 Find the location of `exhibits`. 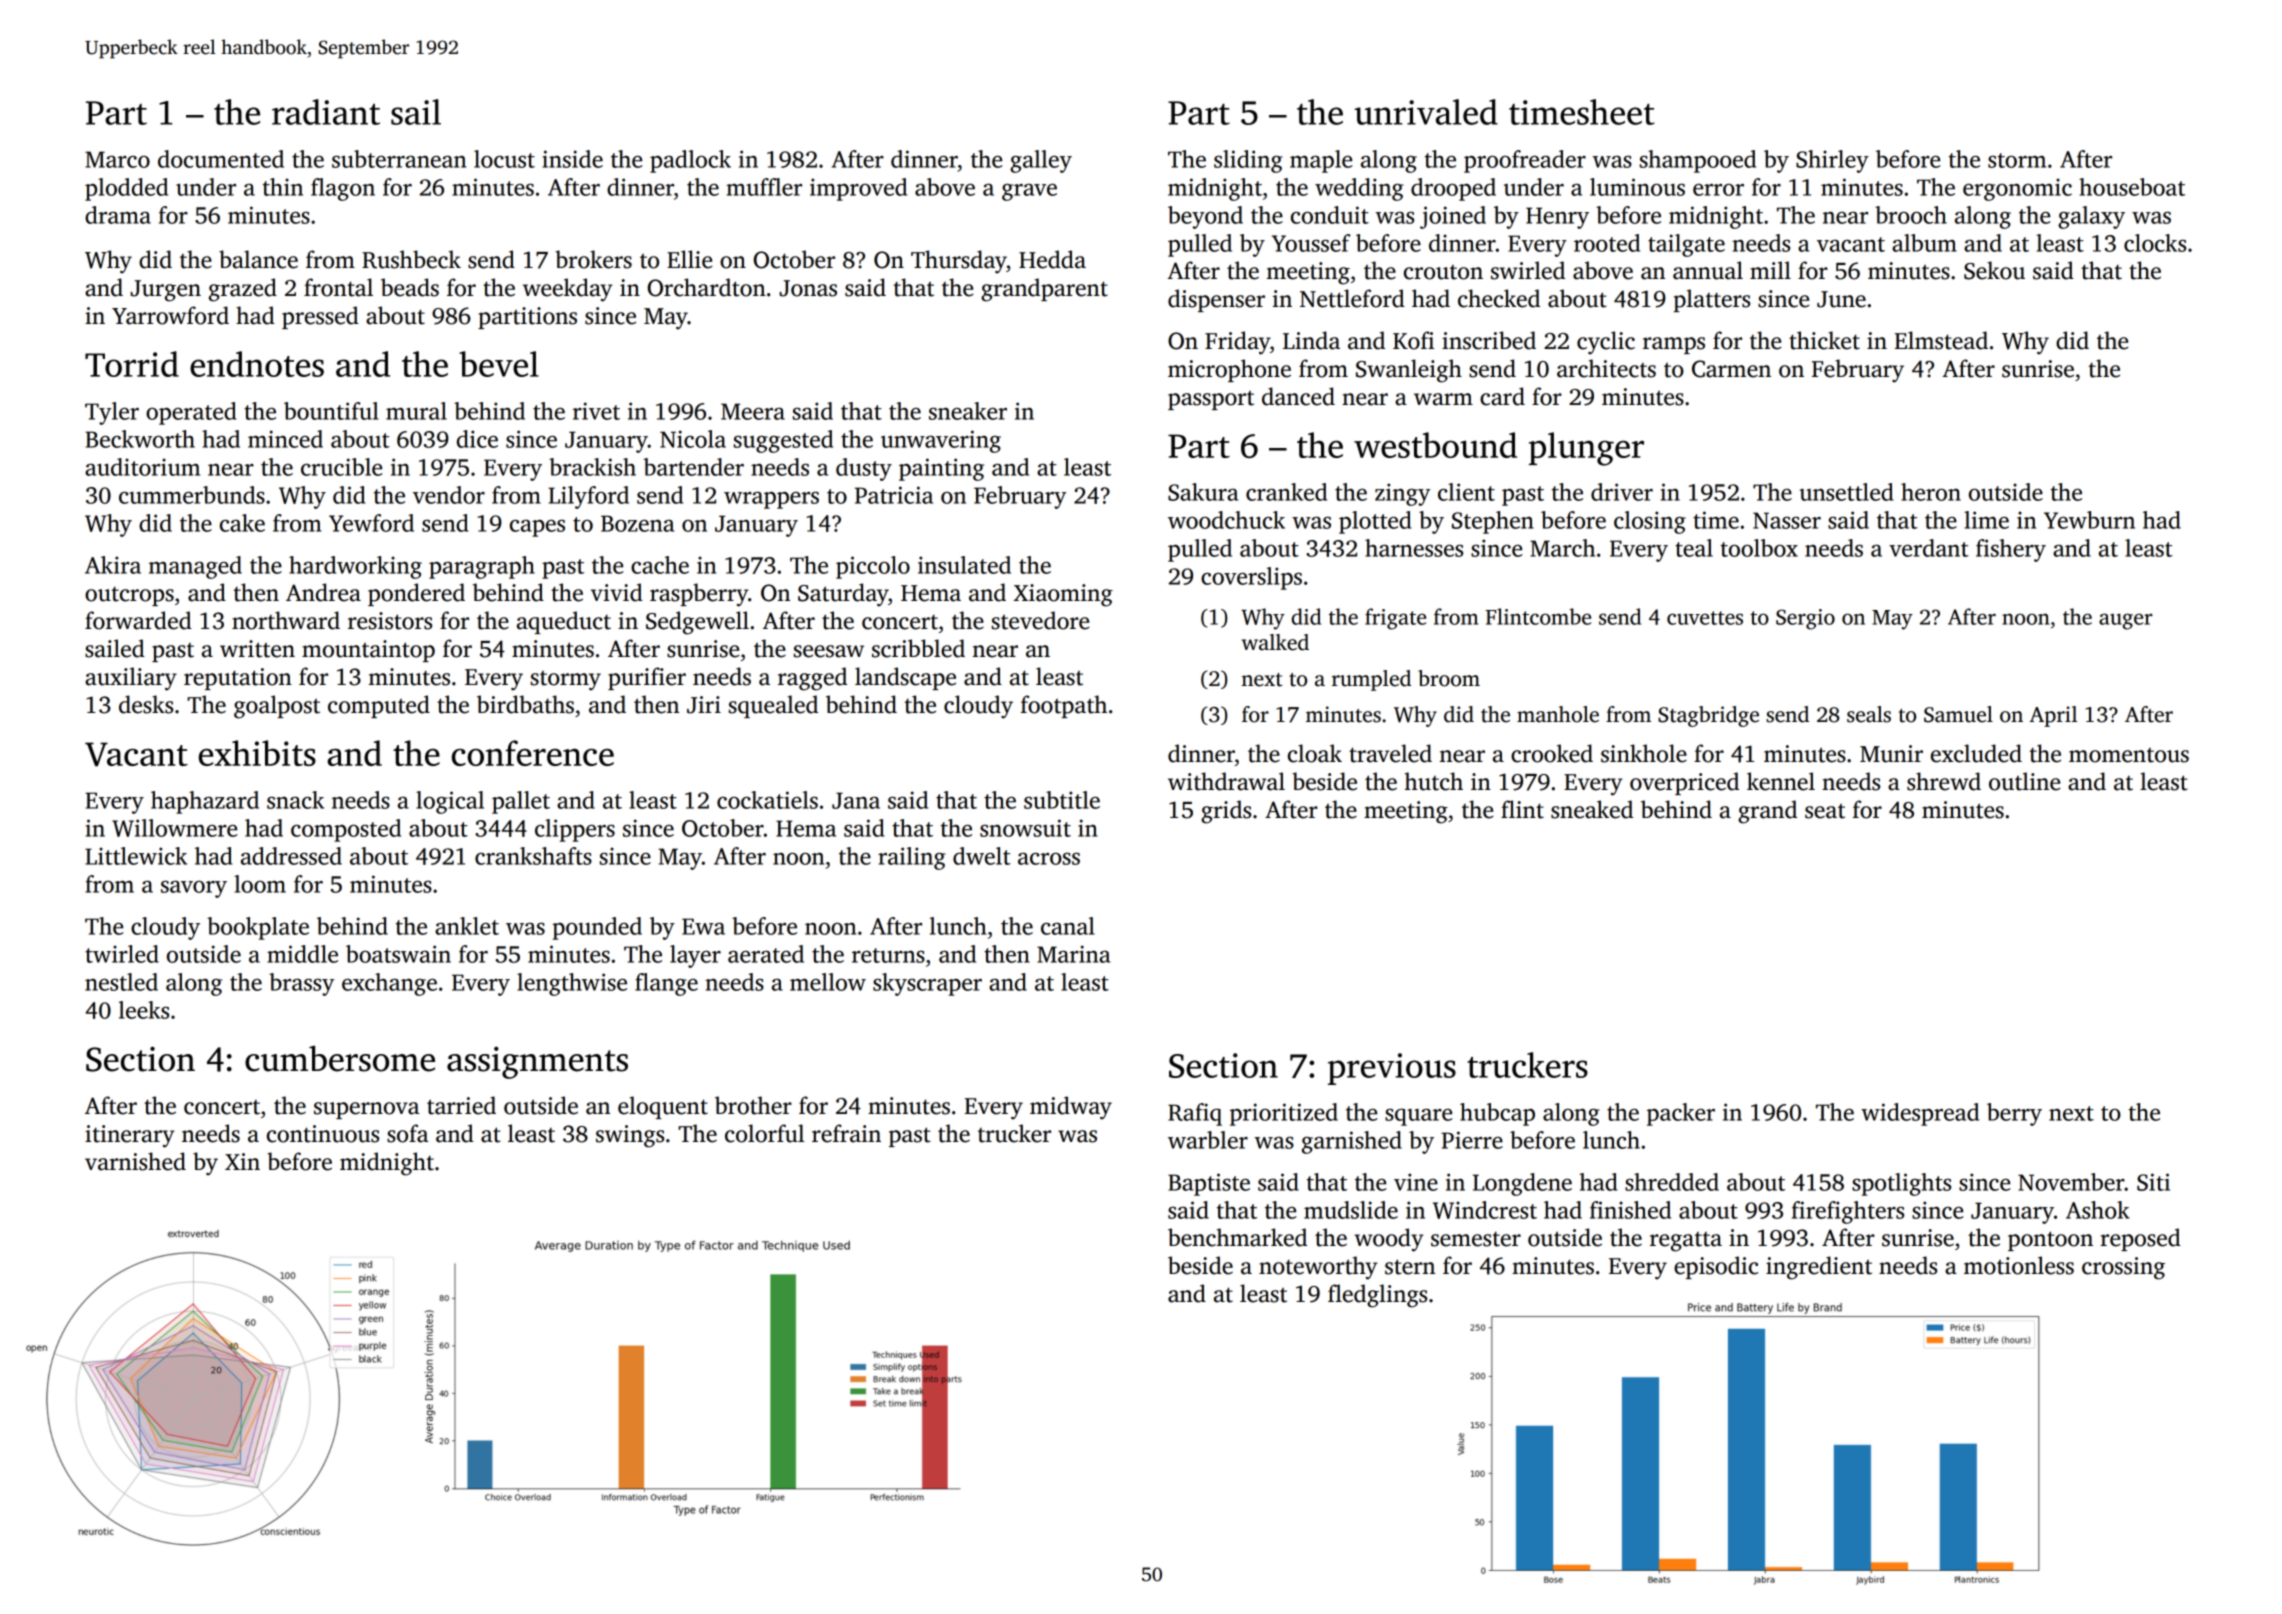

exhibits is located at coordinates (257, 753).
